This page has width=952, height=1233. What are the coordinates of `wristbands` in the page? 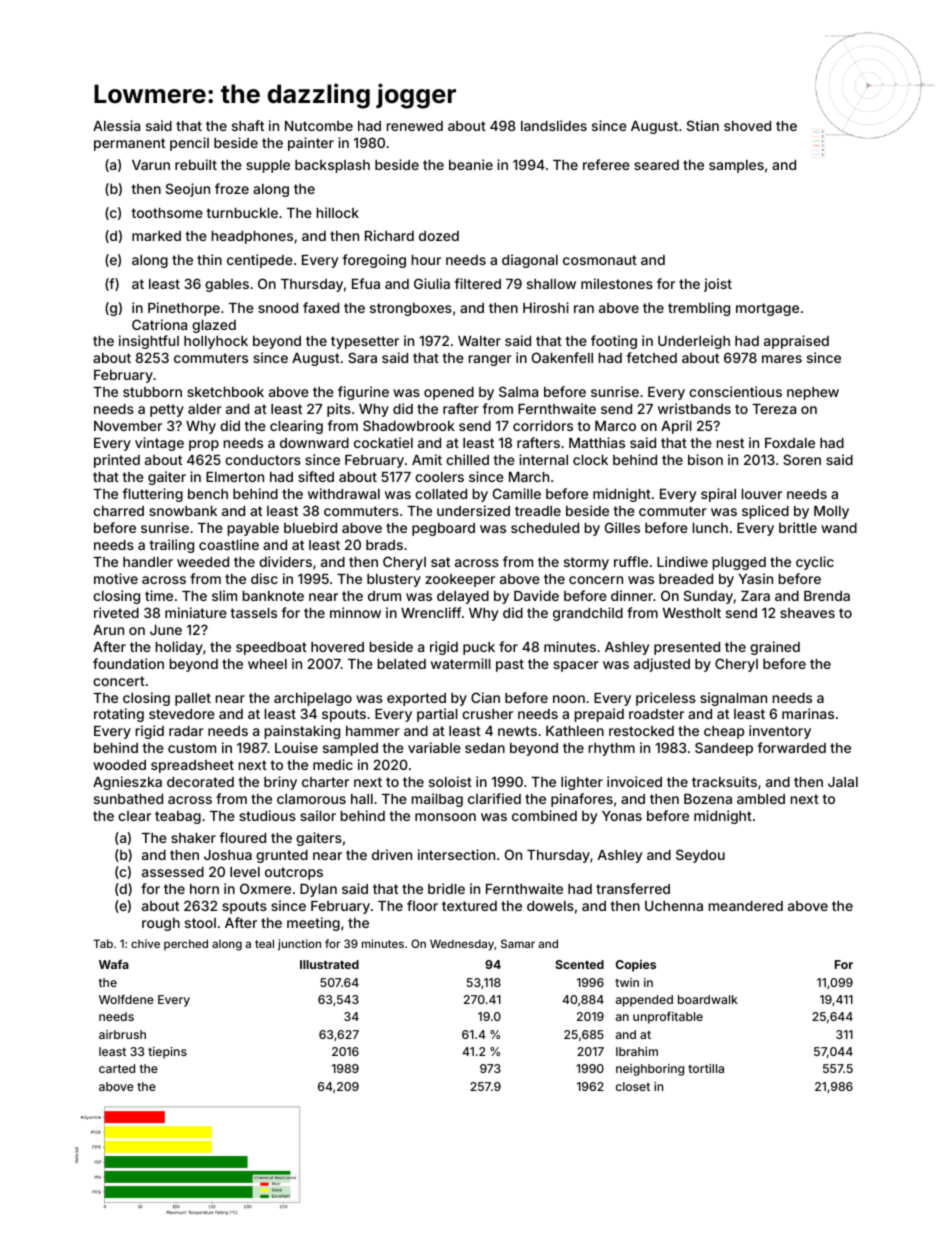 It's located at (694, 408).
